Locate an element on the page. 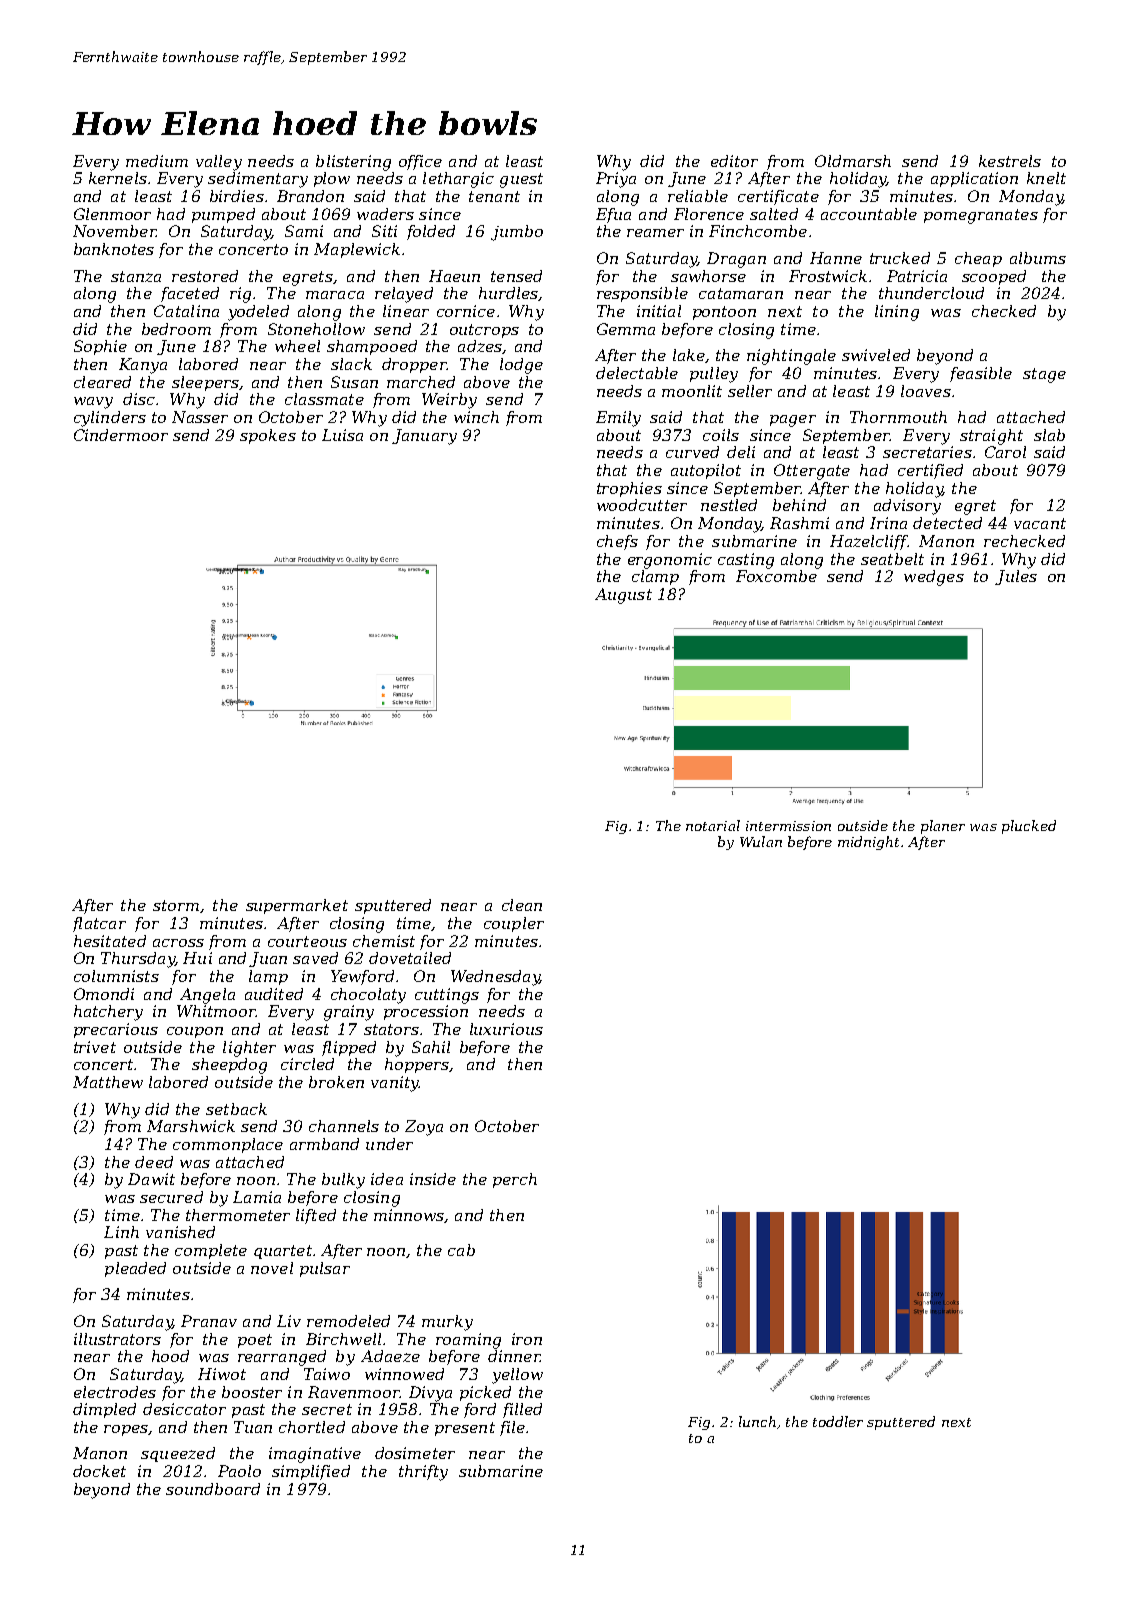 This document has height=1611, width=1139. illustrators is located at coordinates (117, 1339).
